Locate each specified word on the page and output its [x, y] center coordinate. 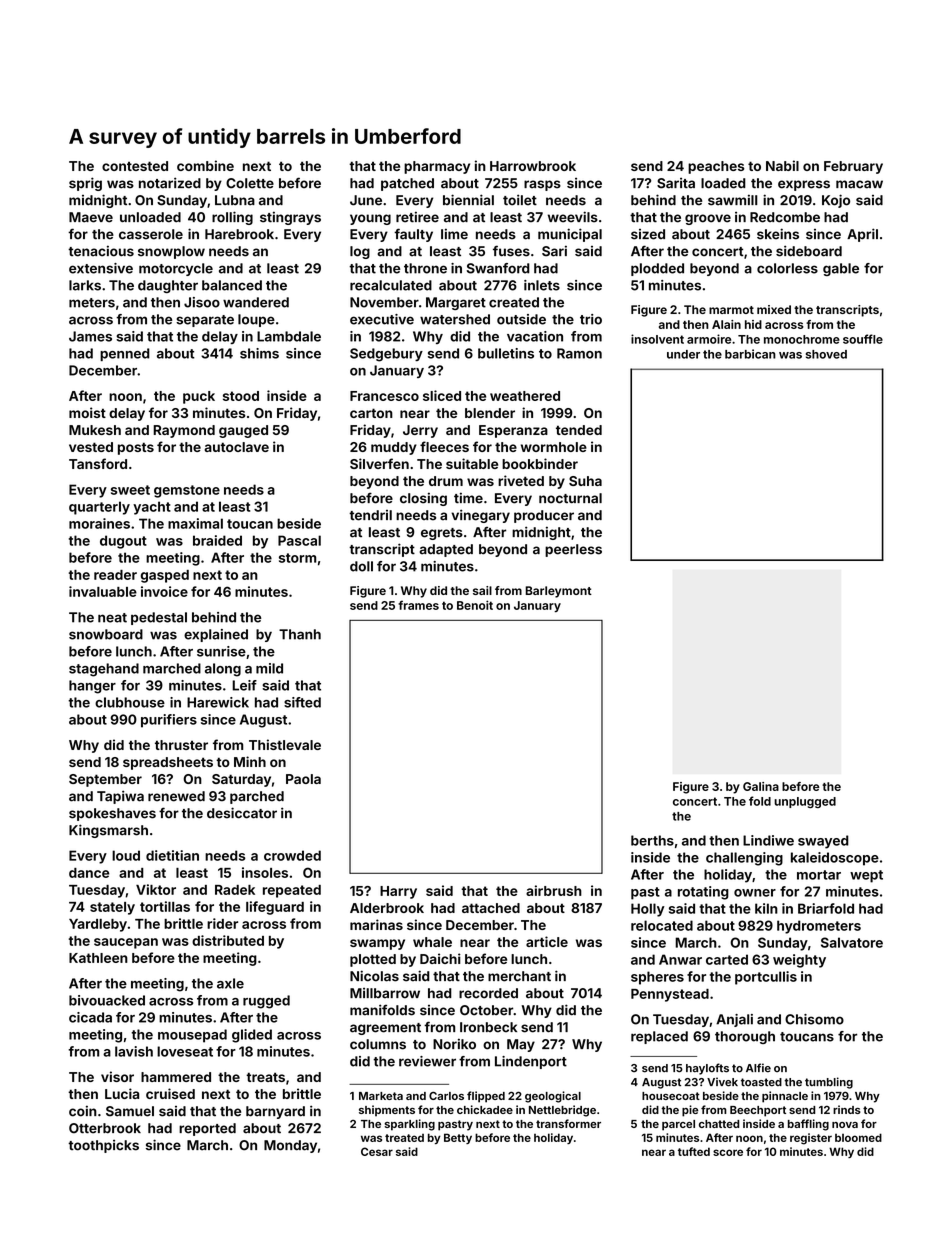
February [853, 167]
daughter [168, 286]
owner [755, 893]
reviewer [427, 1061]
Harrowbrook [533, 166]
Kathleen [98, 958]
